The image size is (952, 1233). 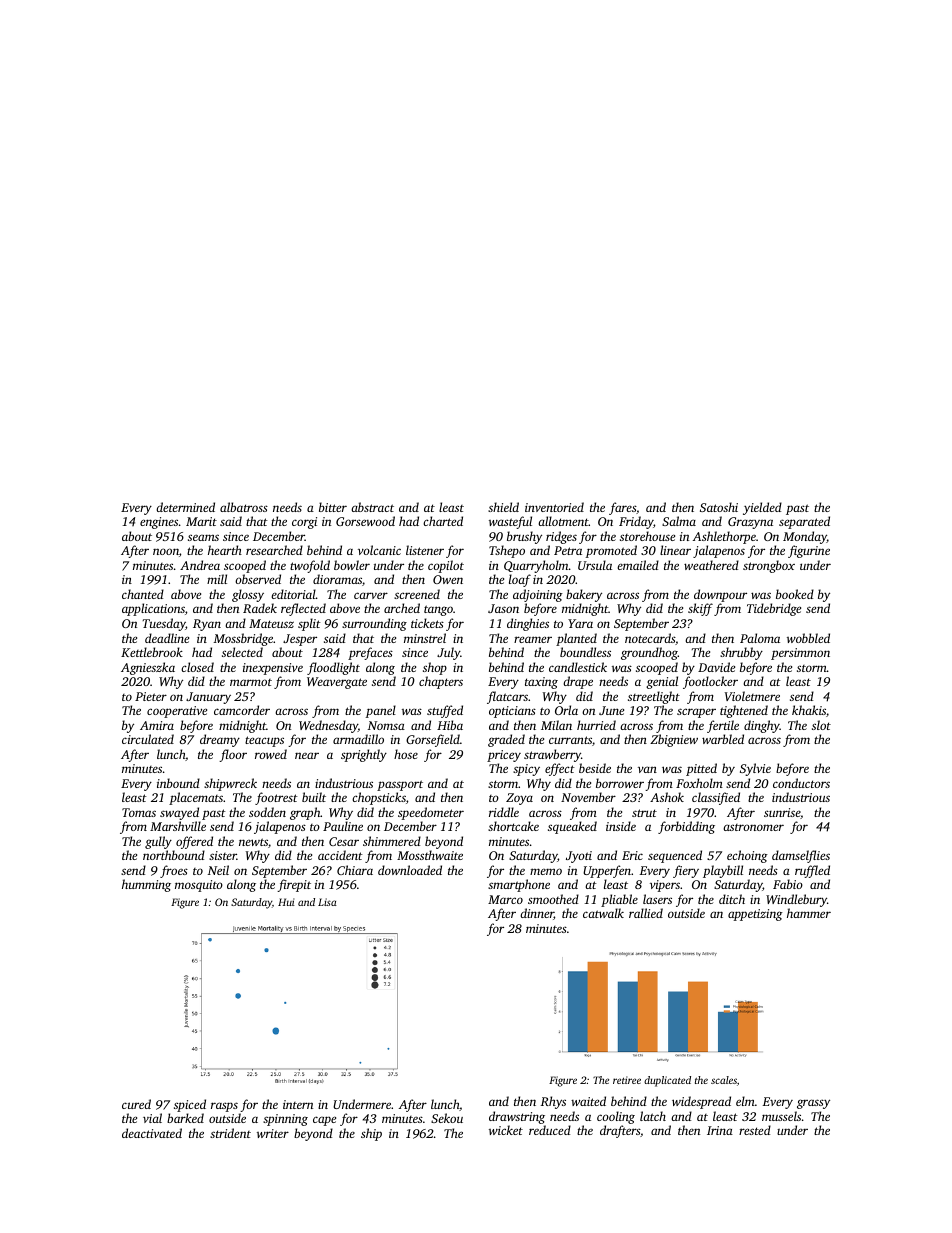 I want to click on shield, so click(x=503, y=507).
